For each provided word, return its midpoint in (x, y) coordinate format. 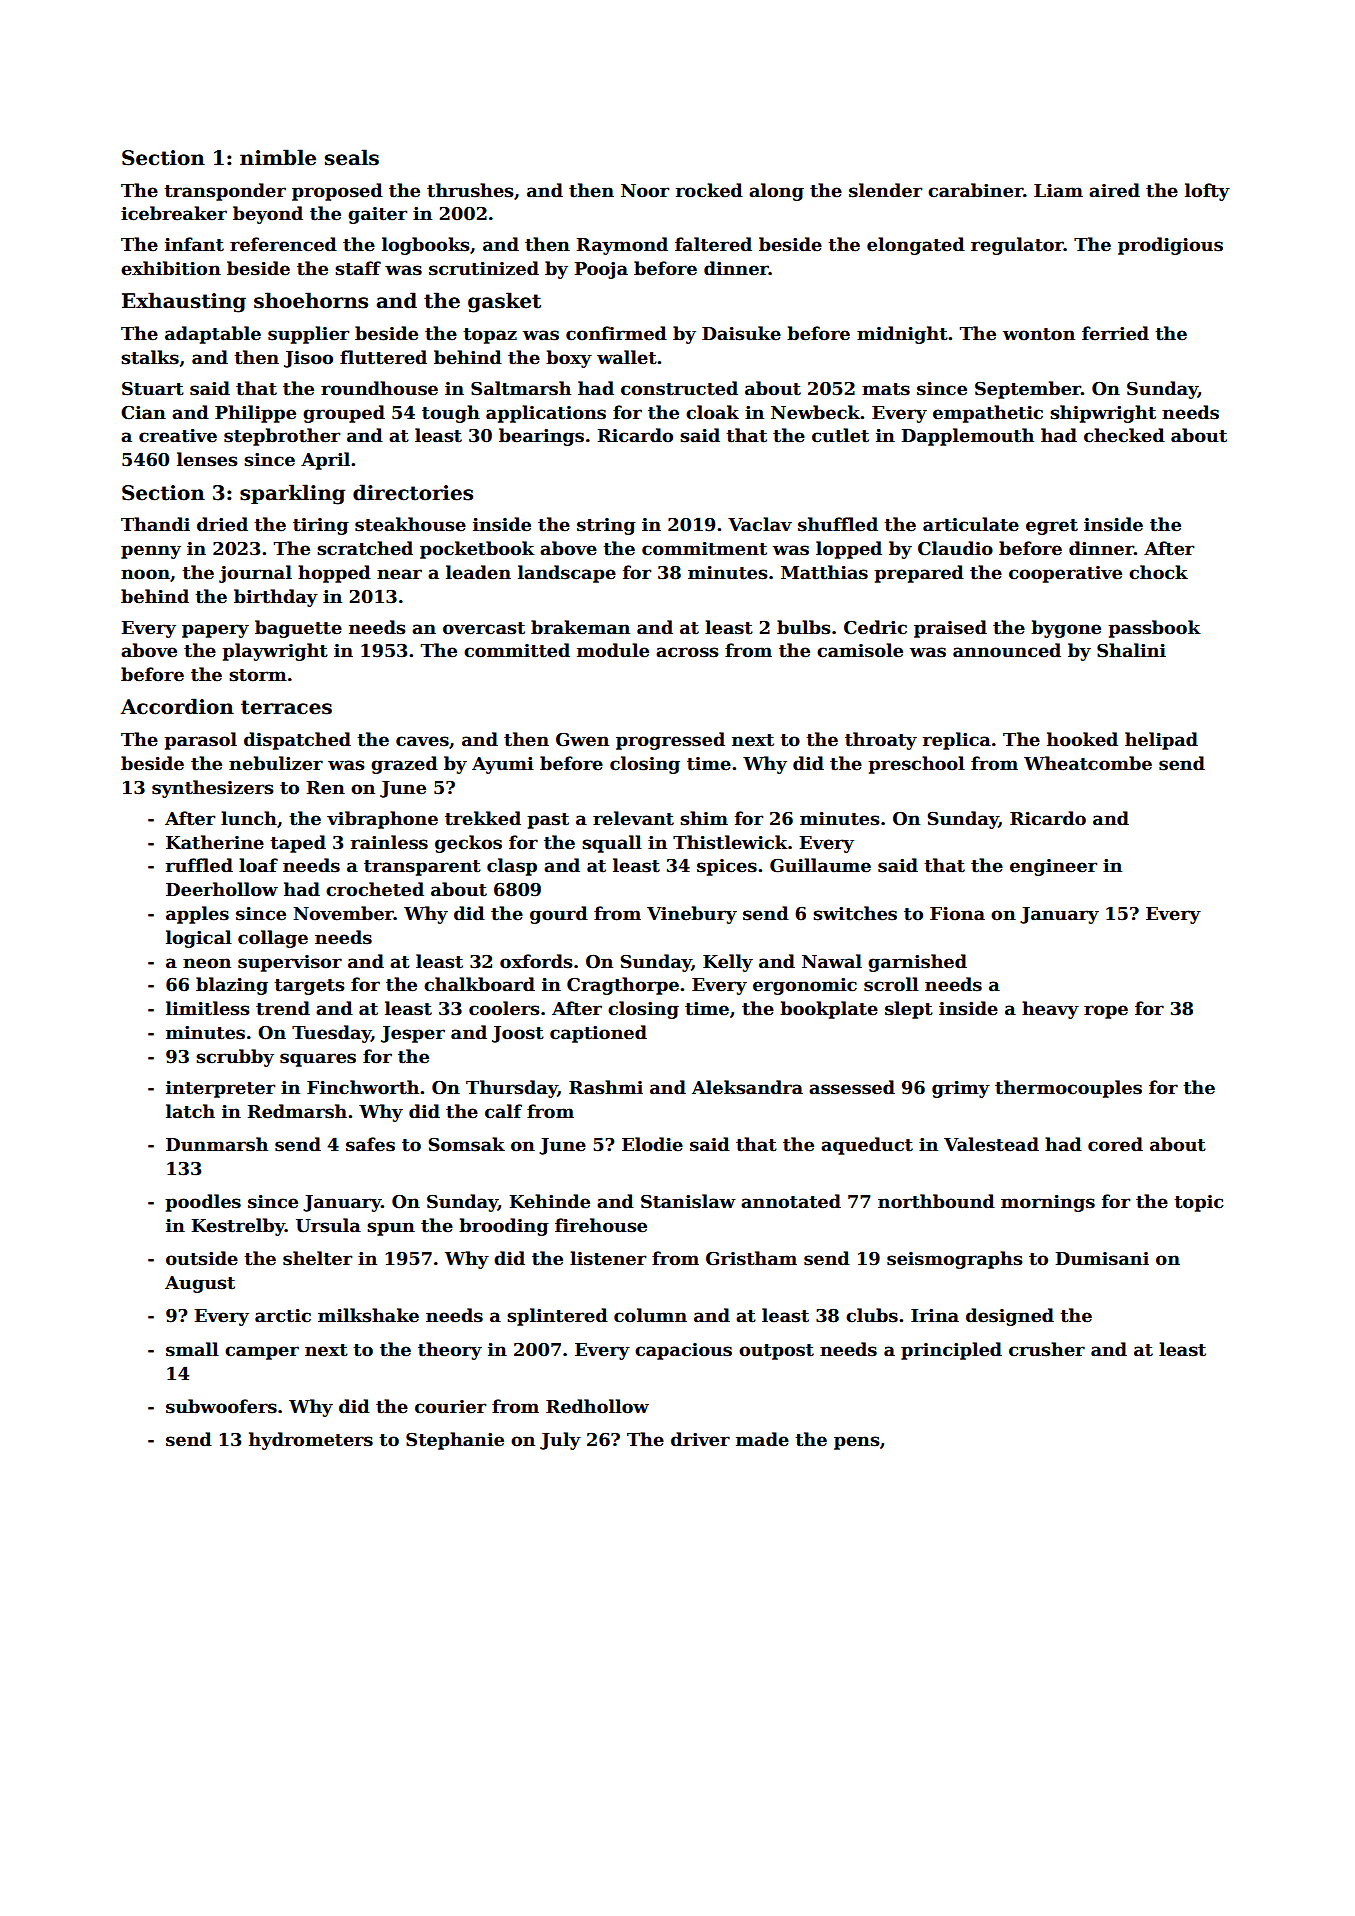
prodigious (1170, 246)
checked (1124, 435)
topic (1198, 1203)
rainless (389, 842)
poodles (203, 1203)
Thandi (155, 524)
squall (612, 844)
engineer (1053, 867)
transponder (225, 192)
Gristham (751, 1258)
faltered (713, 244)
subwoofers (221, 1406)
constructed (679, 388)
